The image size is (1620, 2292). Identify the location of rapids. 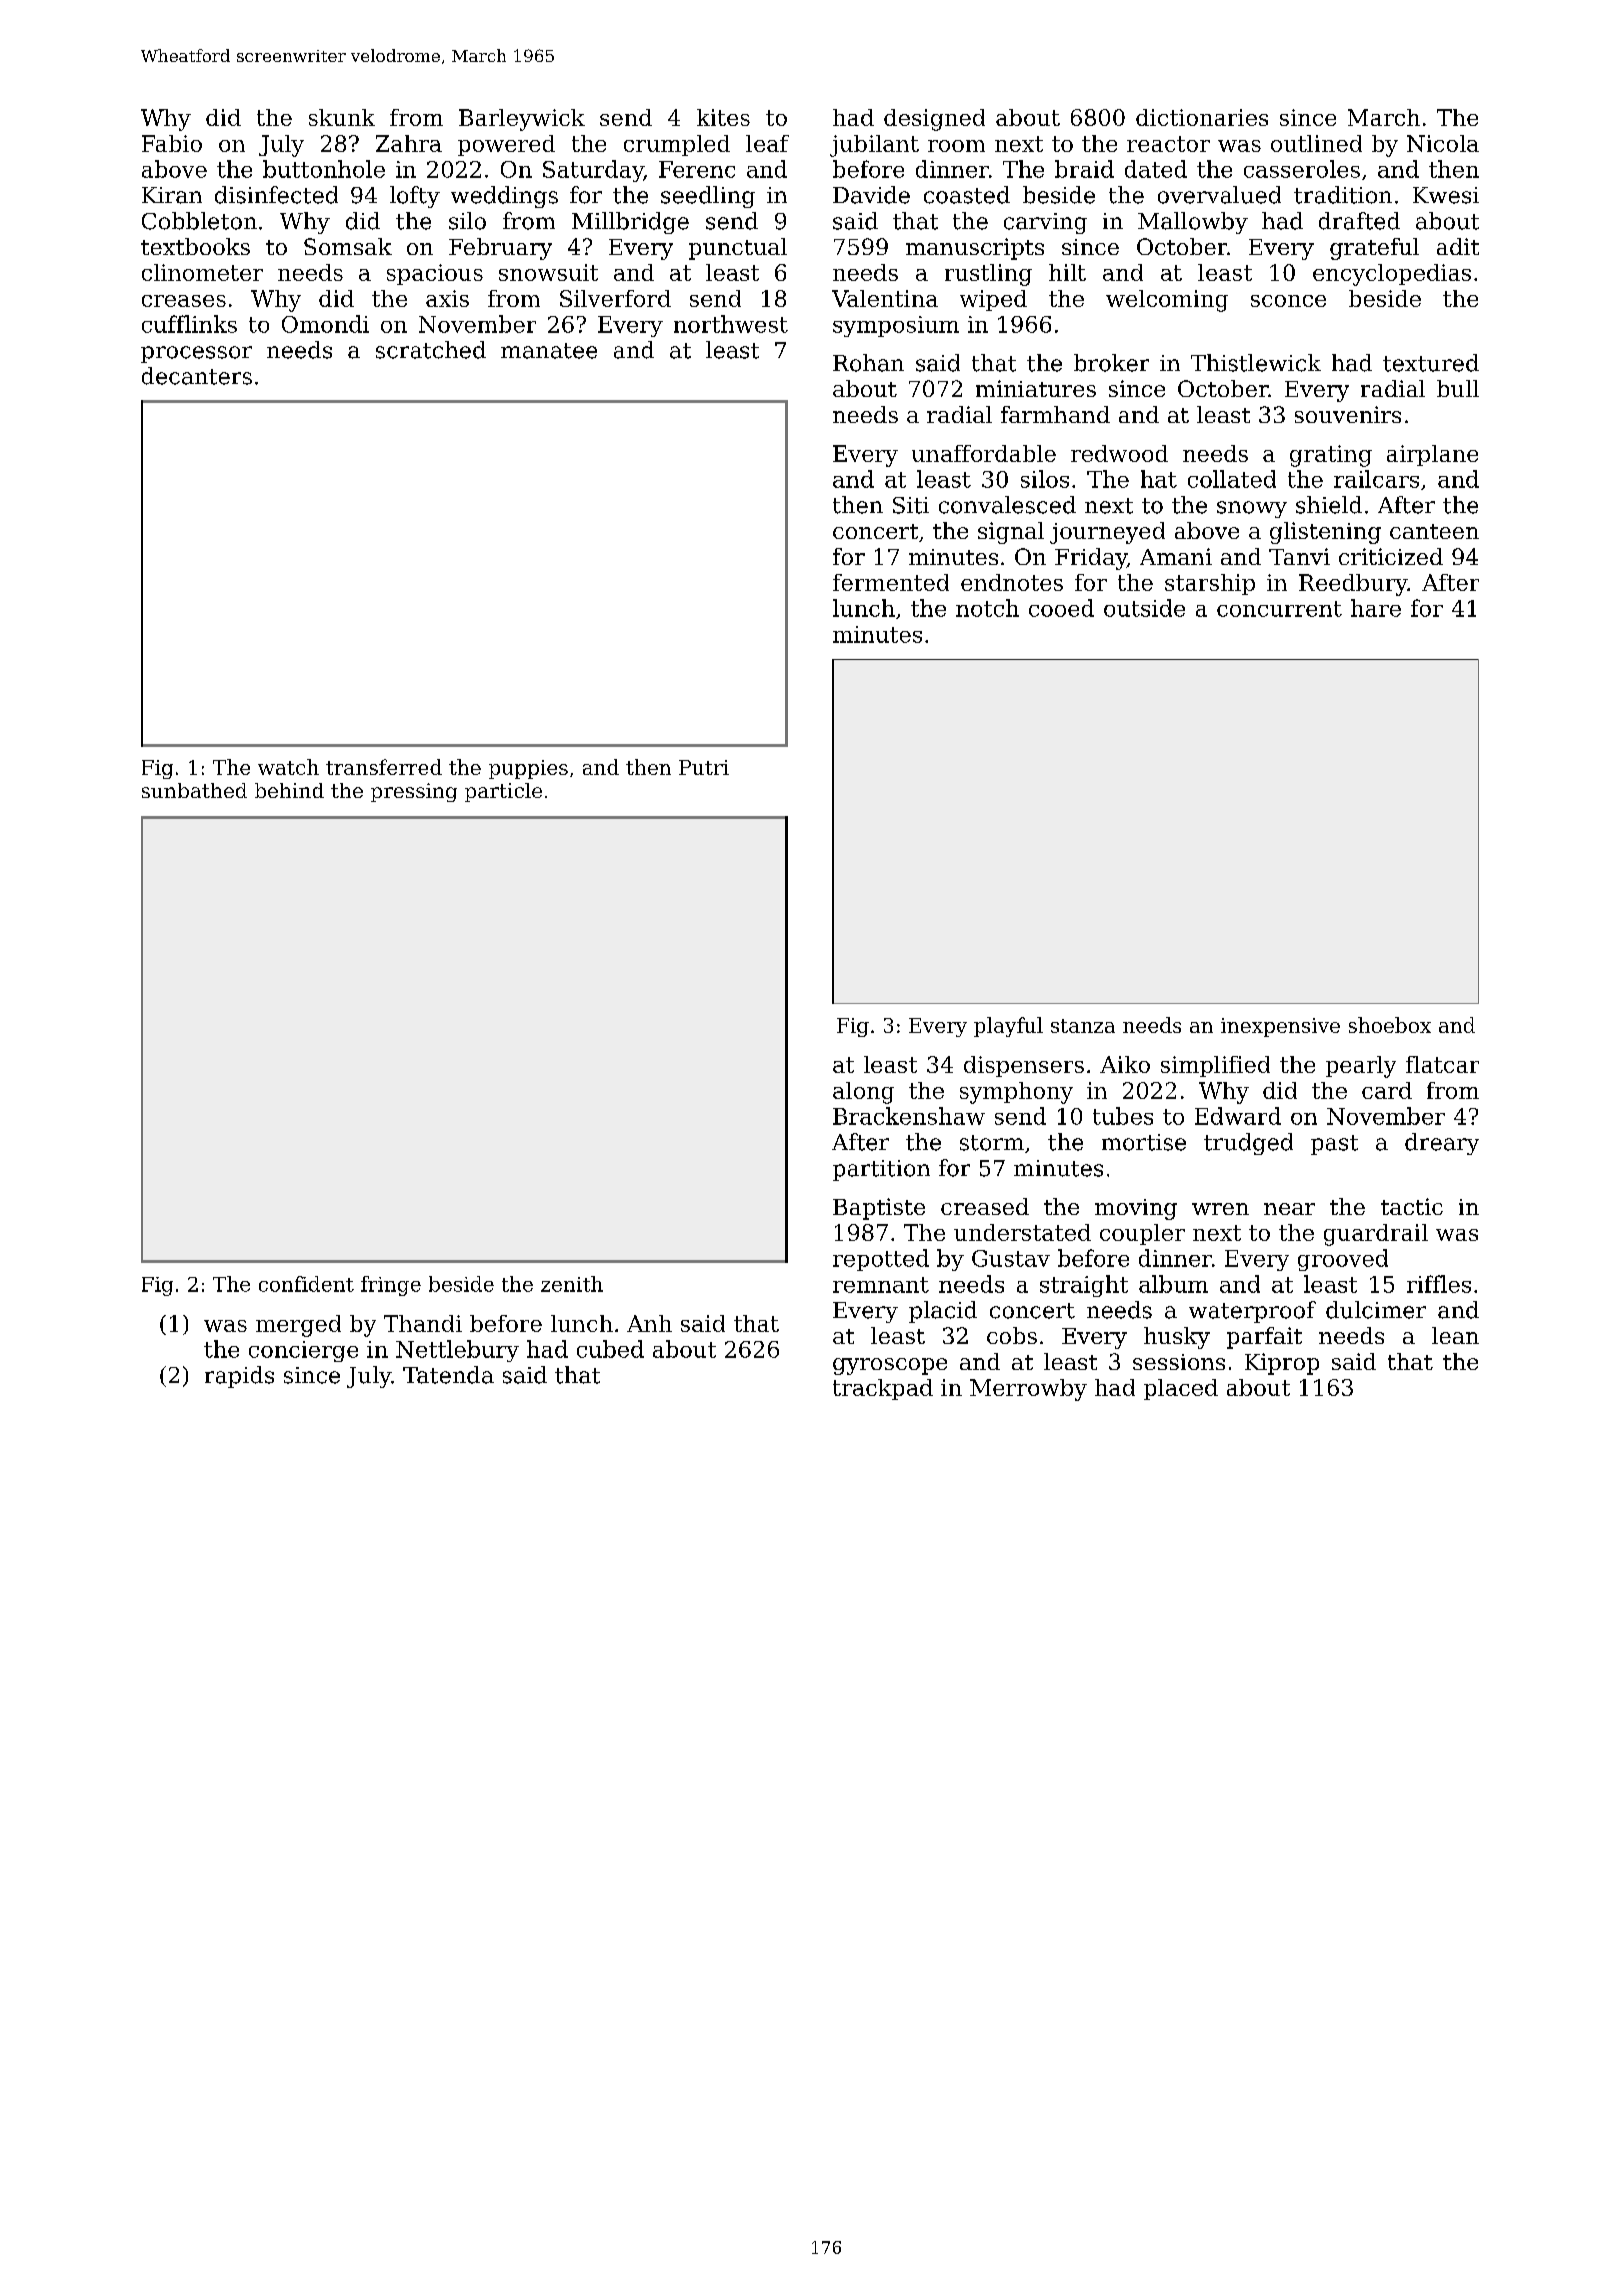
(239, 1377).
